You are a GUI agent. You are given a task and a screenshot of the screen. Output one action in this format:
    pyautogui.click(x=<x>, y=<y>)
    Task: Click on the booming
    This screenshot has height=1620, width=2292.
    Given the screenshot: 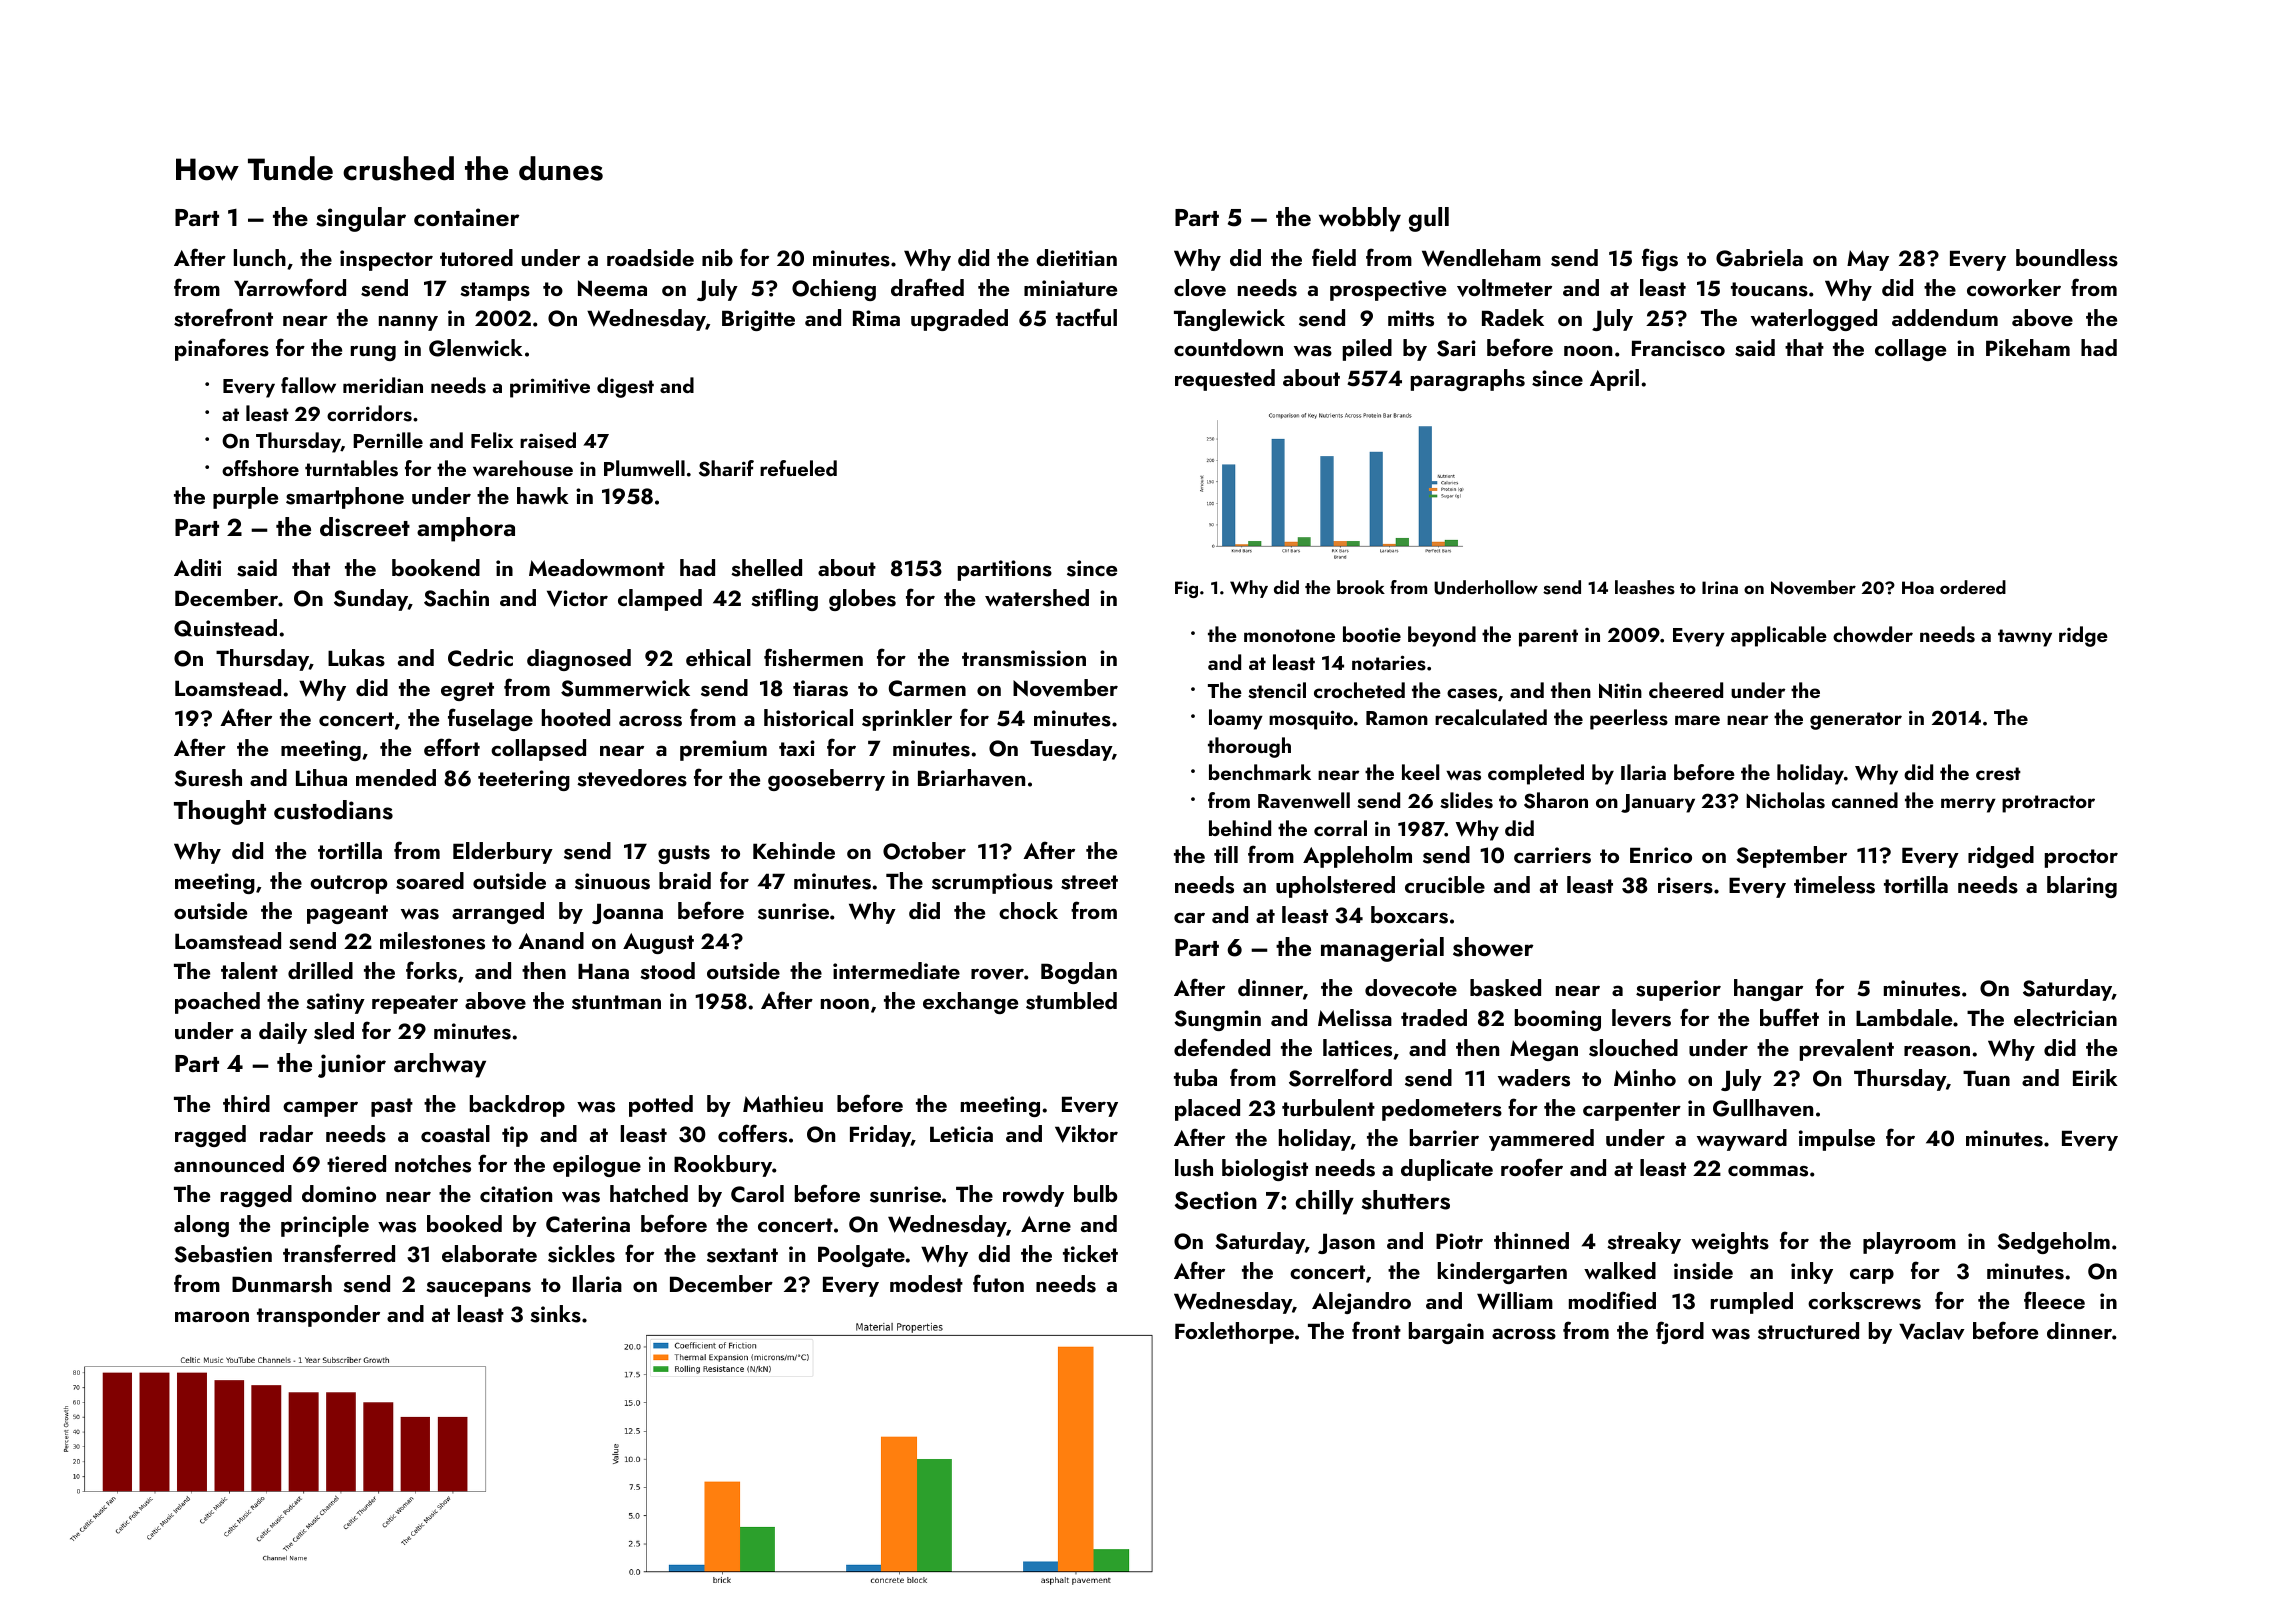 What is the action you would take?
    pyautogui.click(x=1558, y=1020)
